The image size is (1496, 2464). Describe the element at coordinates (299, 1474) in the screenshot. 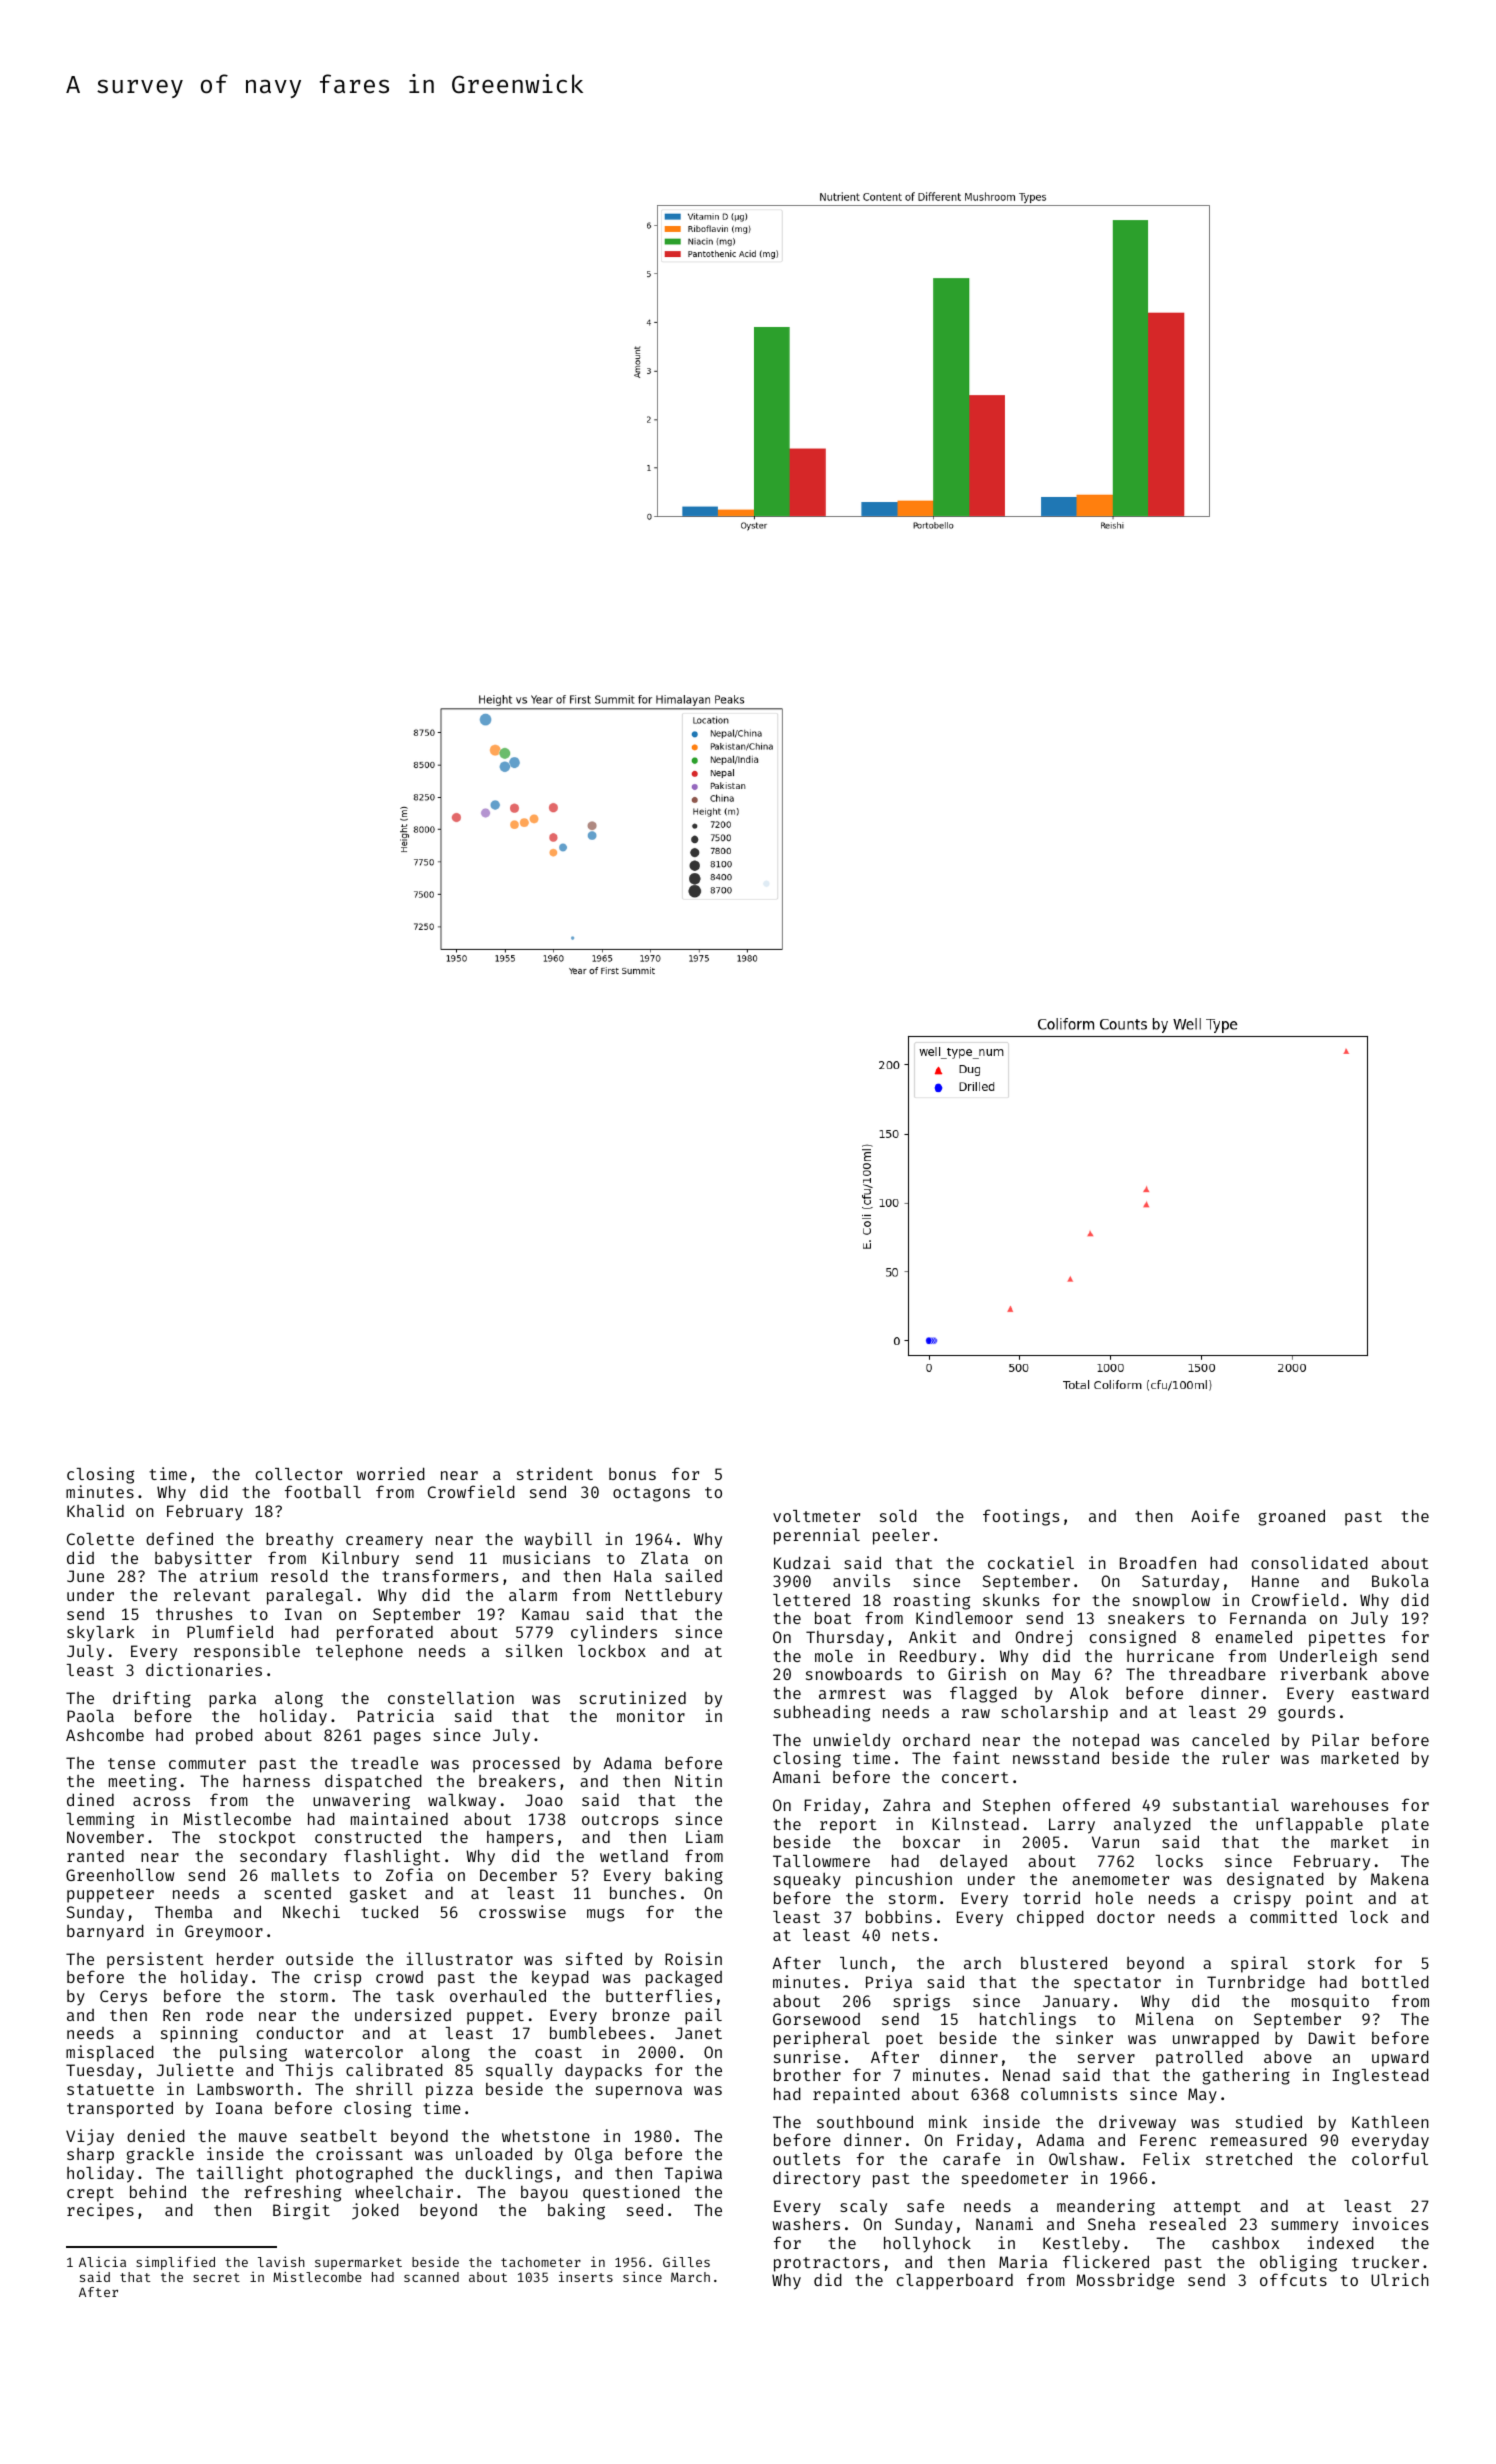

I see `collector` at that location.
